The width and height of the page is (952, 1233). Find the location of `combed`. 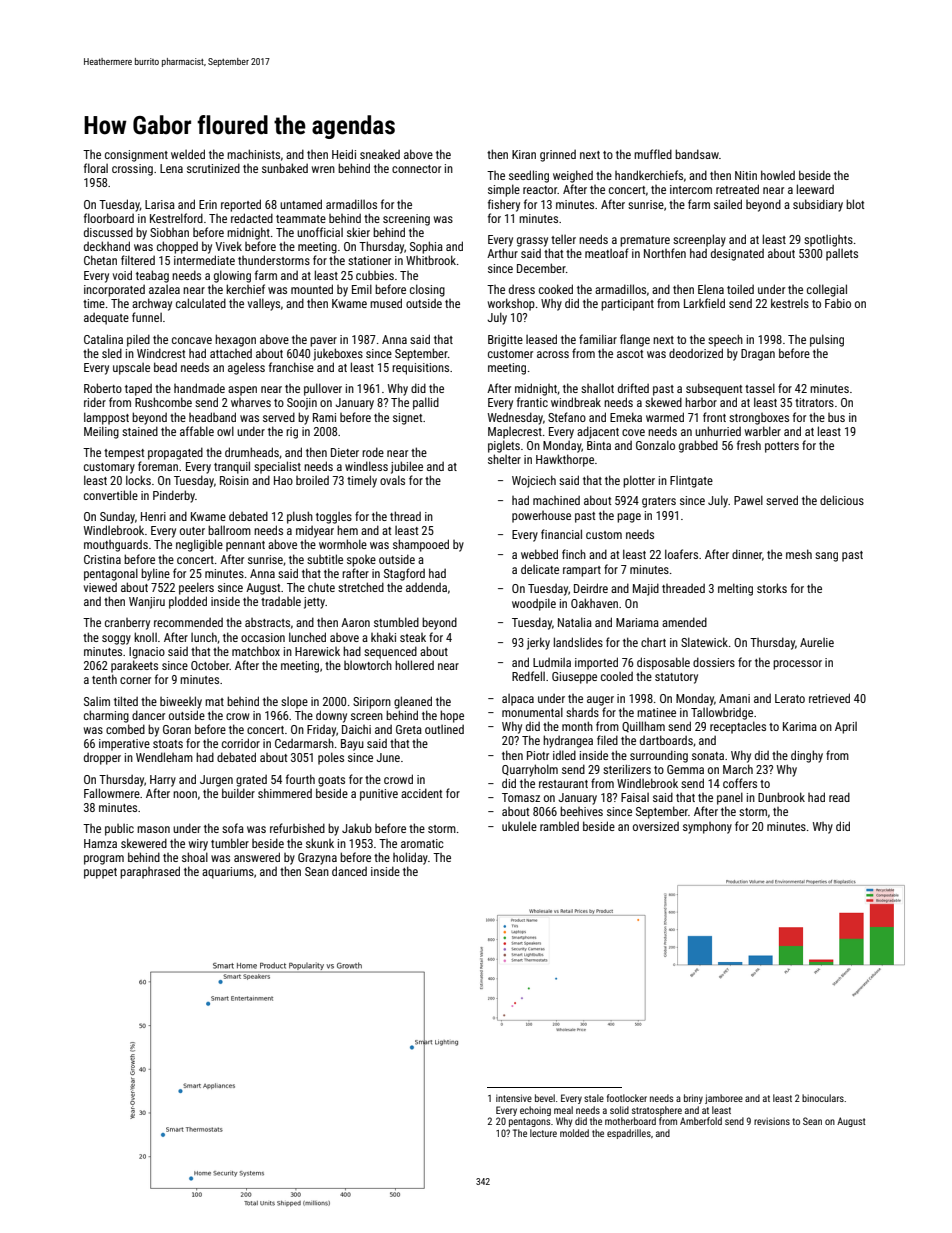

combed is located at coordinates (125, 729).
